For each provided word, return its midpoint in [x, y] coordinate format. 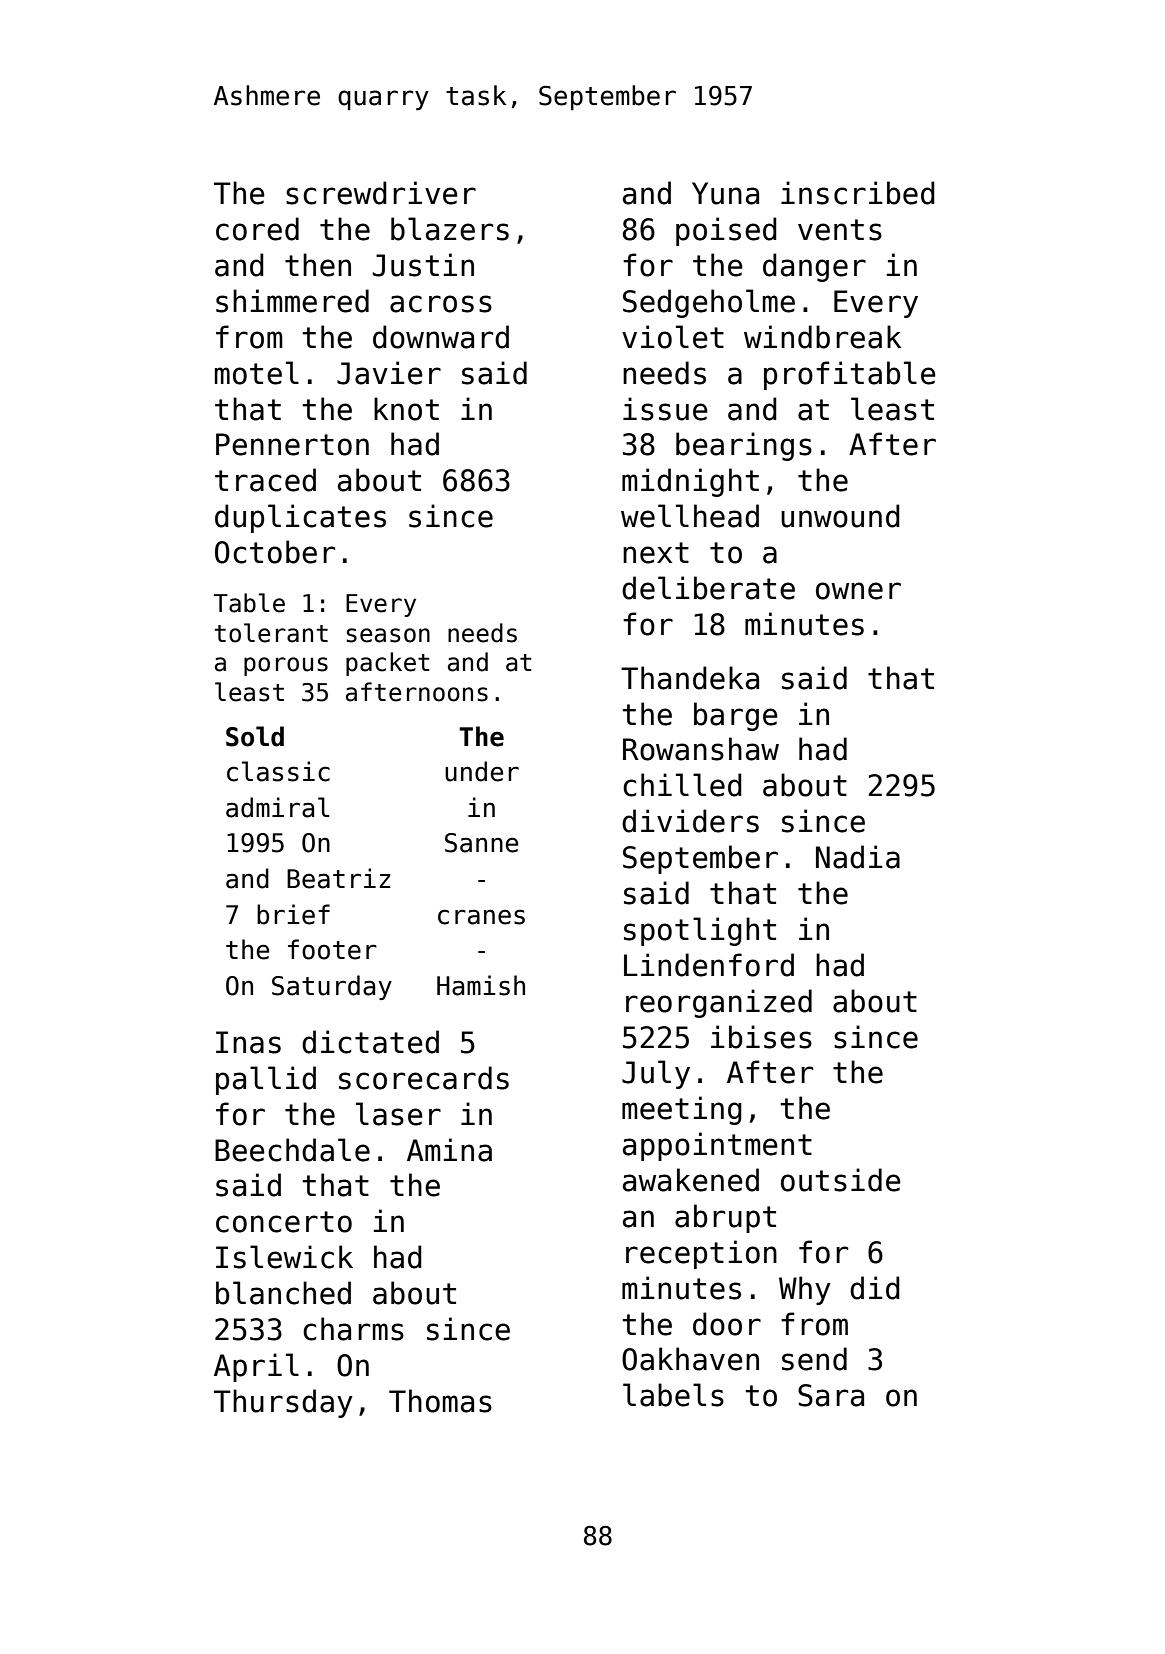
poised [726, 231]
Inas [248, 1042]
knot [406, 409]
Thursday [283, 1403]
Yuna [725, 193]
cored [257, 229]
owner [858, 591]
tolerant [271, 633]
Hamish [481, 985]
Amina [449, 1150]
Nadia [858, 857]
